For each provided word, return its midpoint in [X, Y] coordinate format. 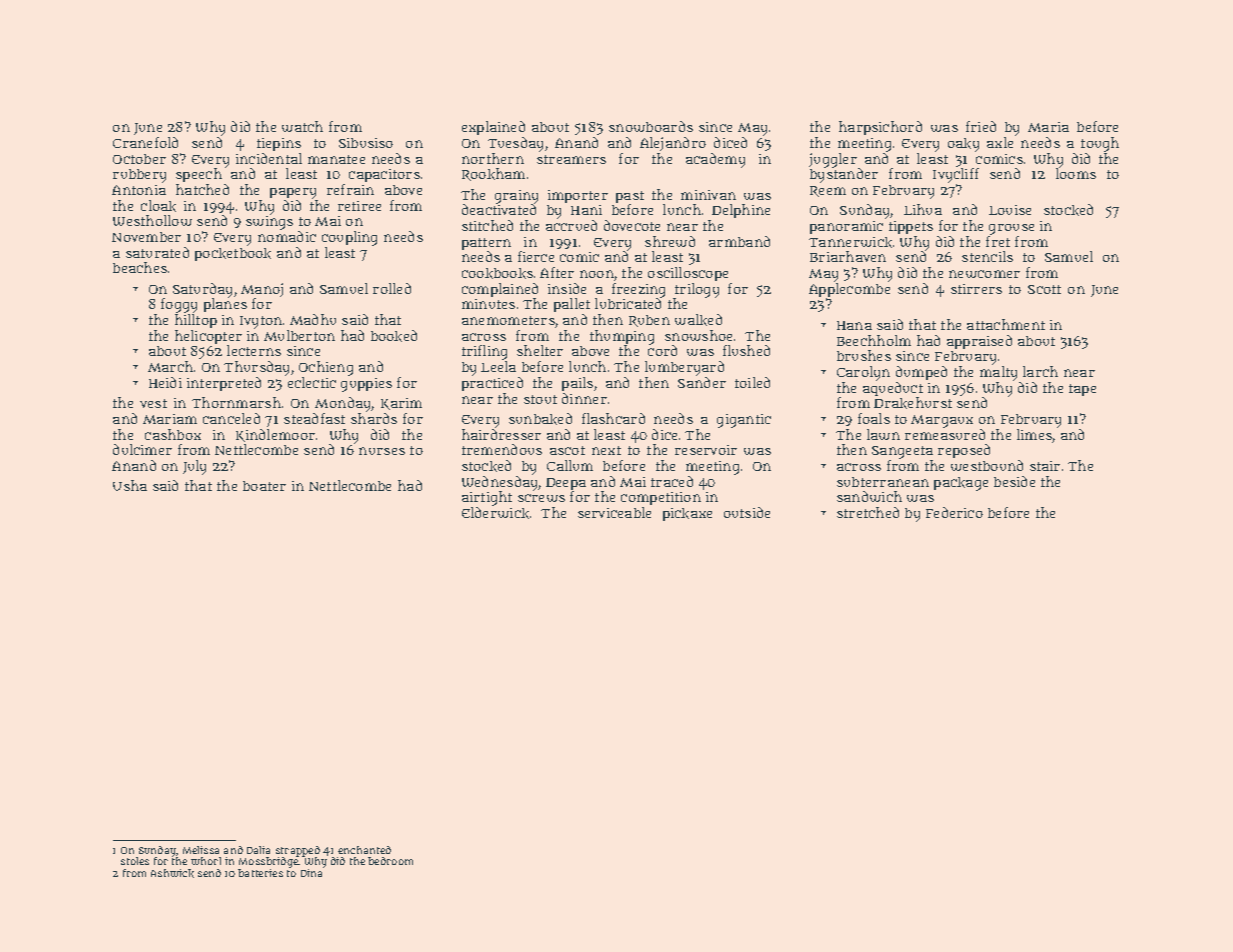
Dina [311, 873]
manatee [336, 159]
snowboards [651, 126]
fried [981, 126]
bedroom [390, 861]
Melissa [201, 850]
